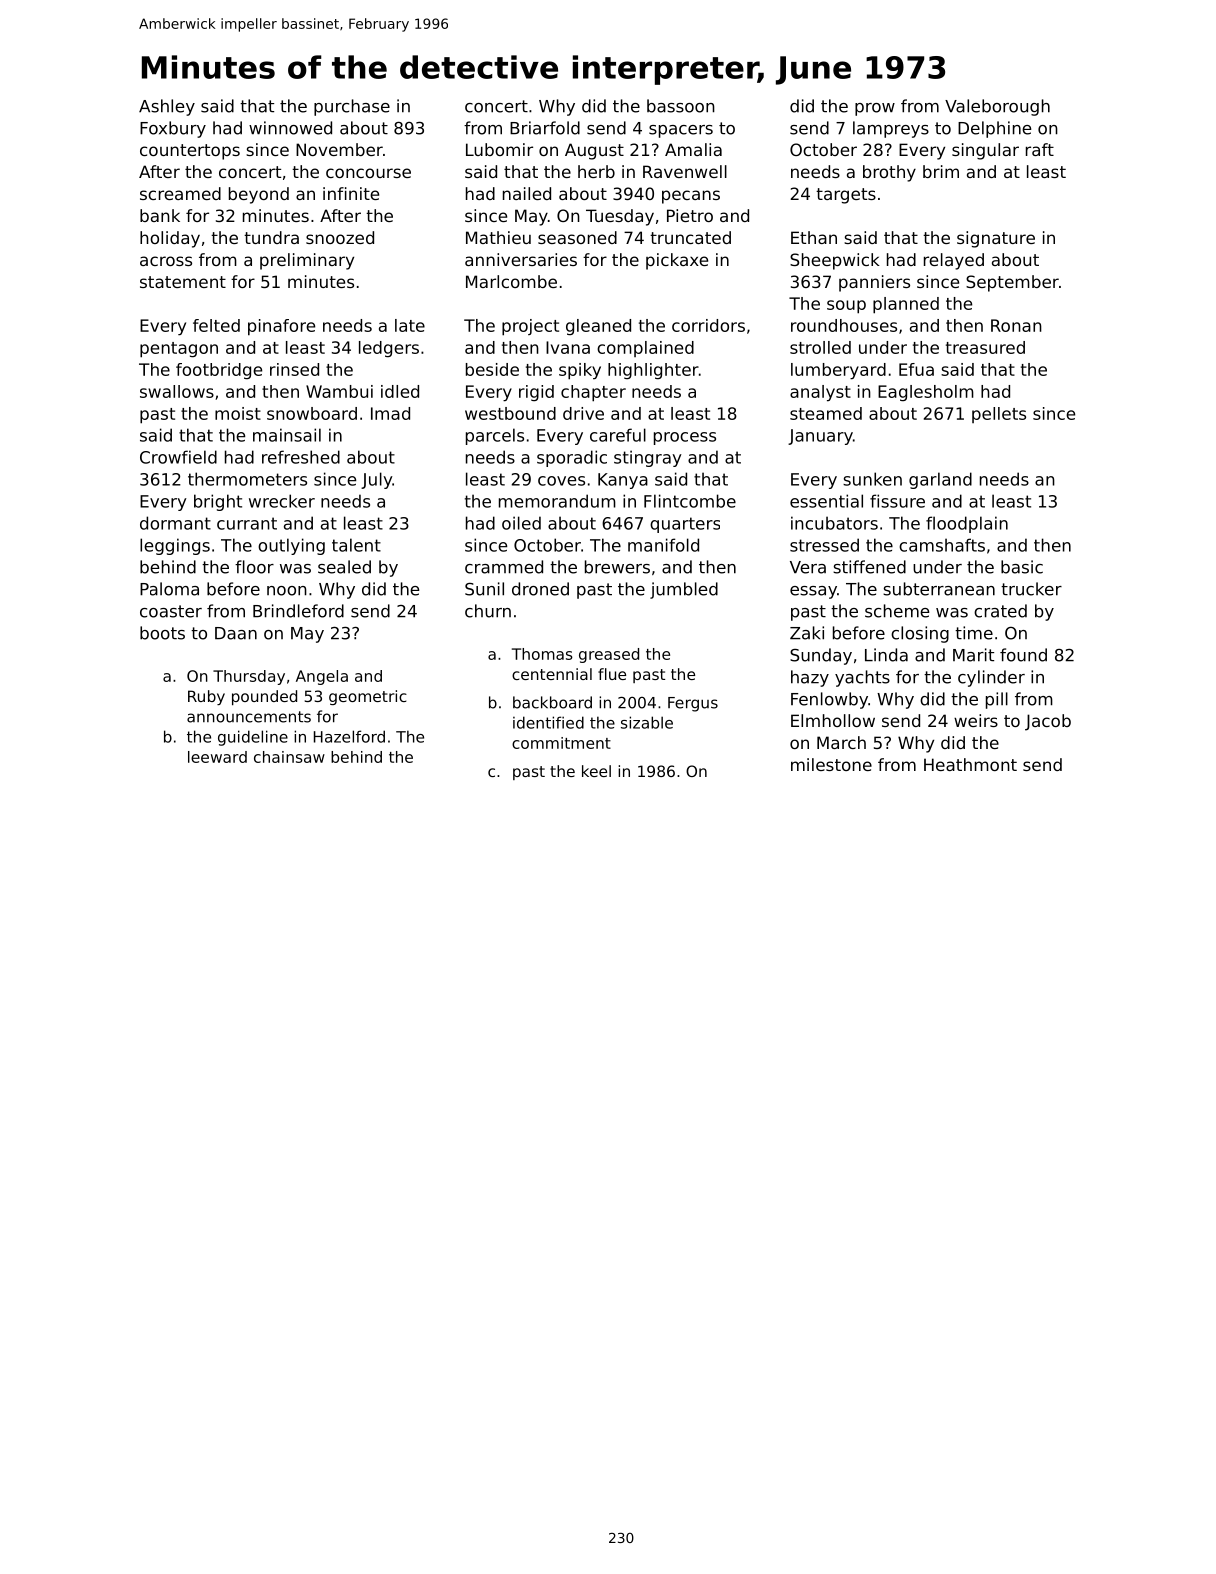 The image size is (1216, 1574). I want to click on process, so click(685, 438).
